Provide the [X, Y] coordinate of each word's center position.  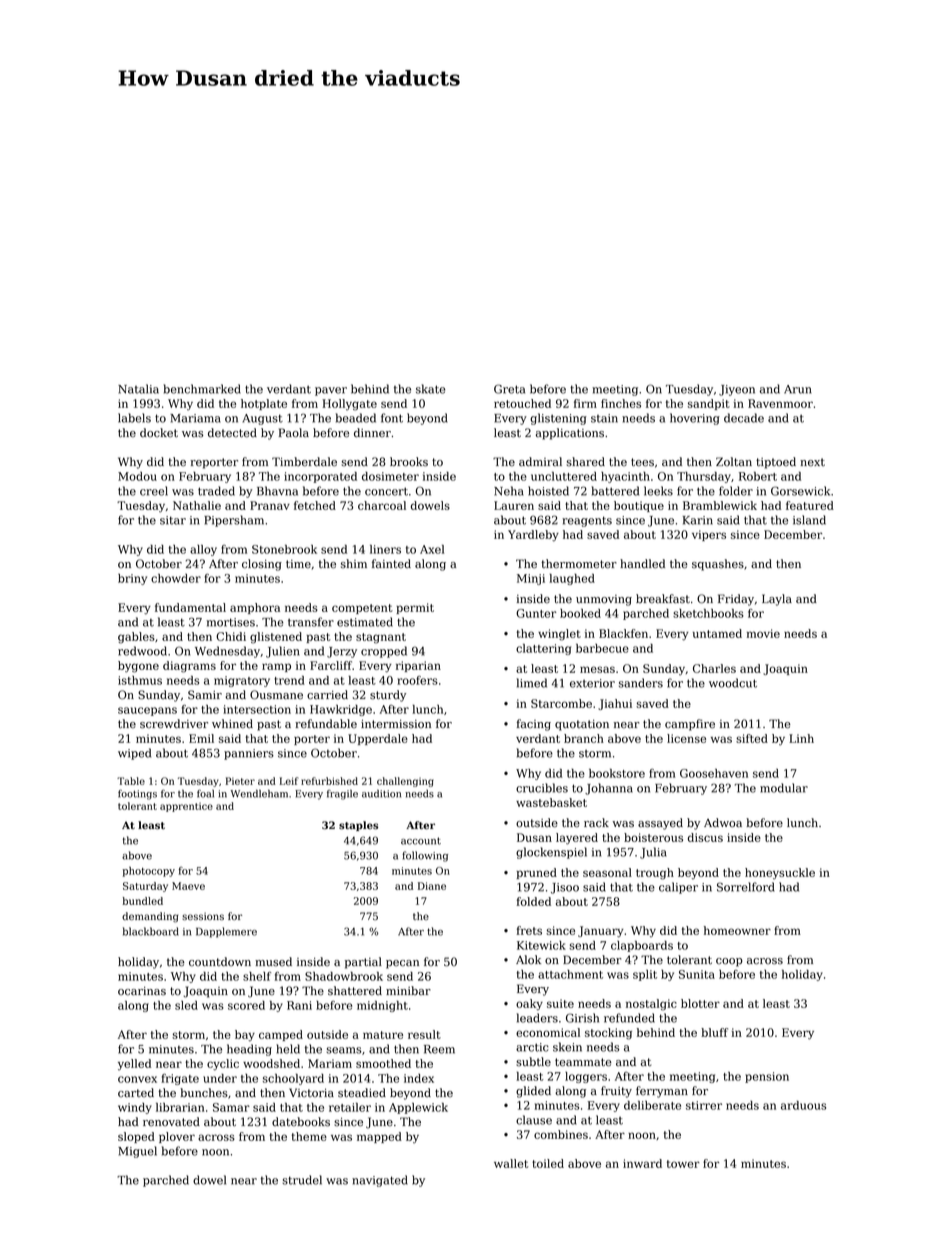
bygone [138, 667]
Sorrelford [746, 887]
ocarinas [142, 991]
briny [132, 579]
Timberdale [304, 462]
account [421, 841]
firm [585, 403]
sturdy [388, 696]
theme [309, 1136]
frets [529, 930]
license [686, 738]
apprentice [186, 807]
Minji [531, 579]
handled [642, 564]
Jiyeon [737, 390]
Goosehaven [714, 773]
